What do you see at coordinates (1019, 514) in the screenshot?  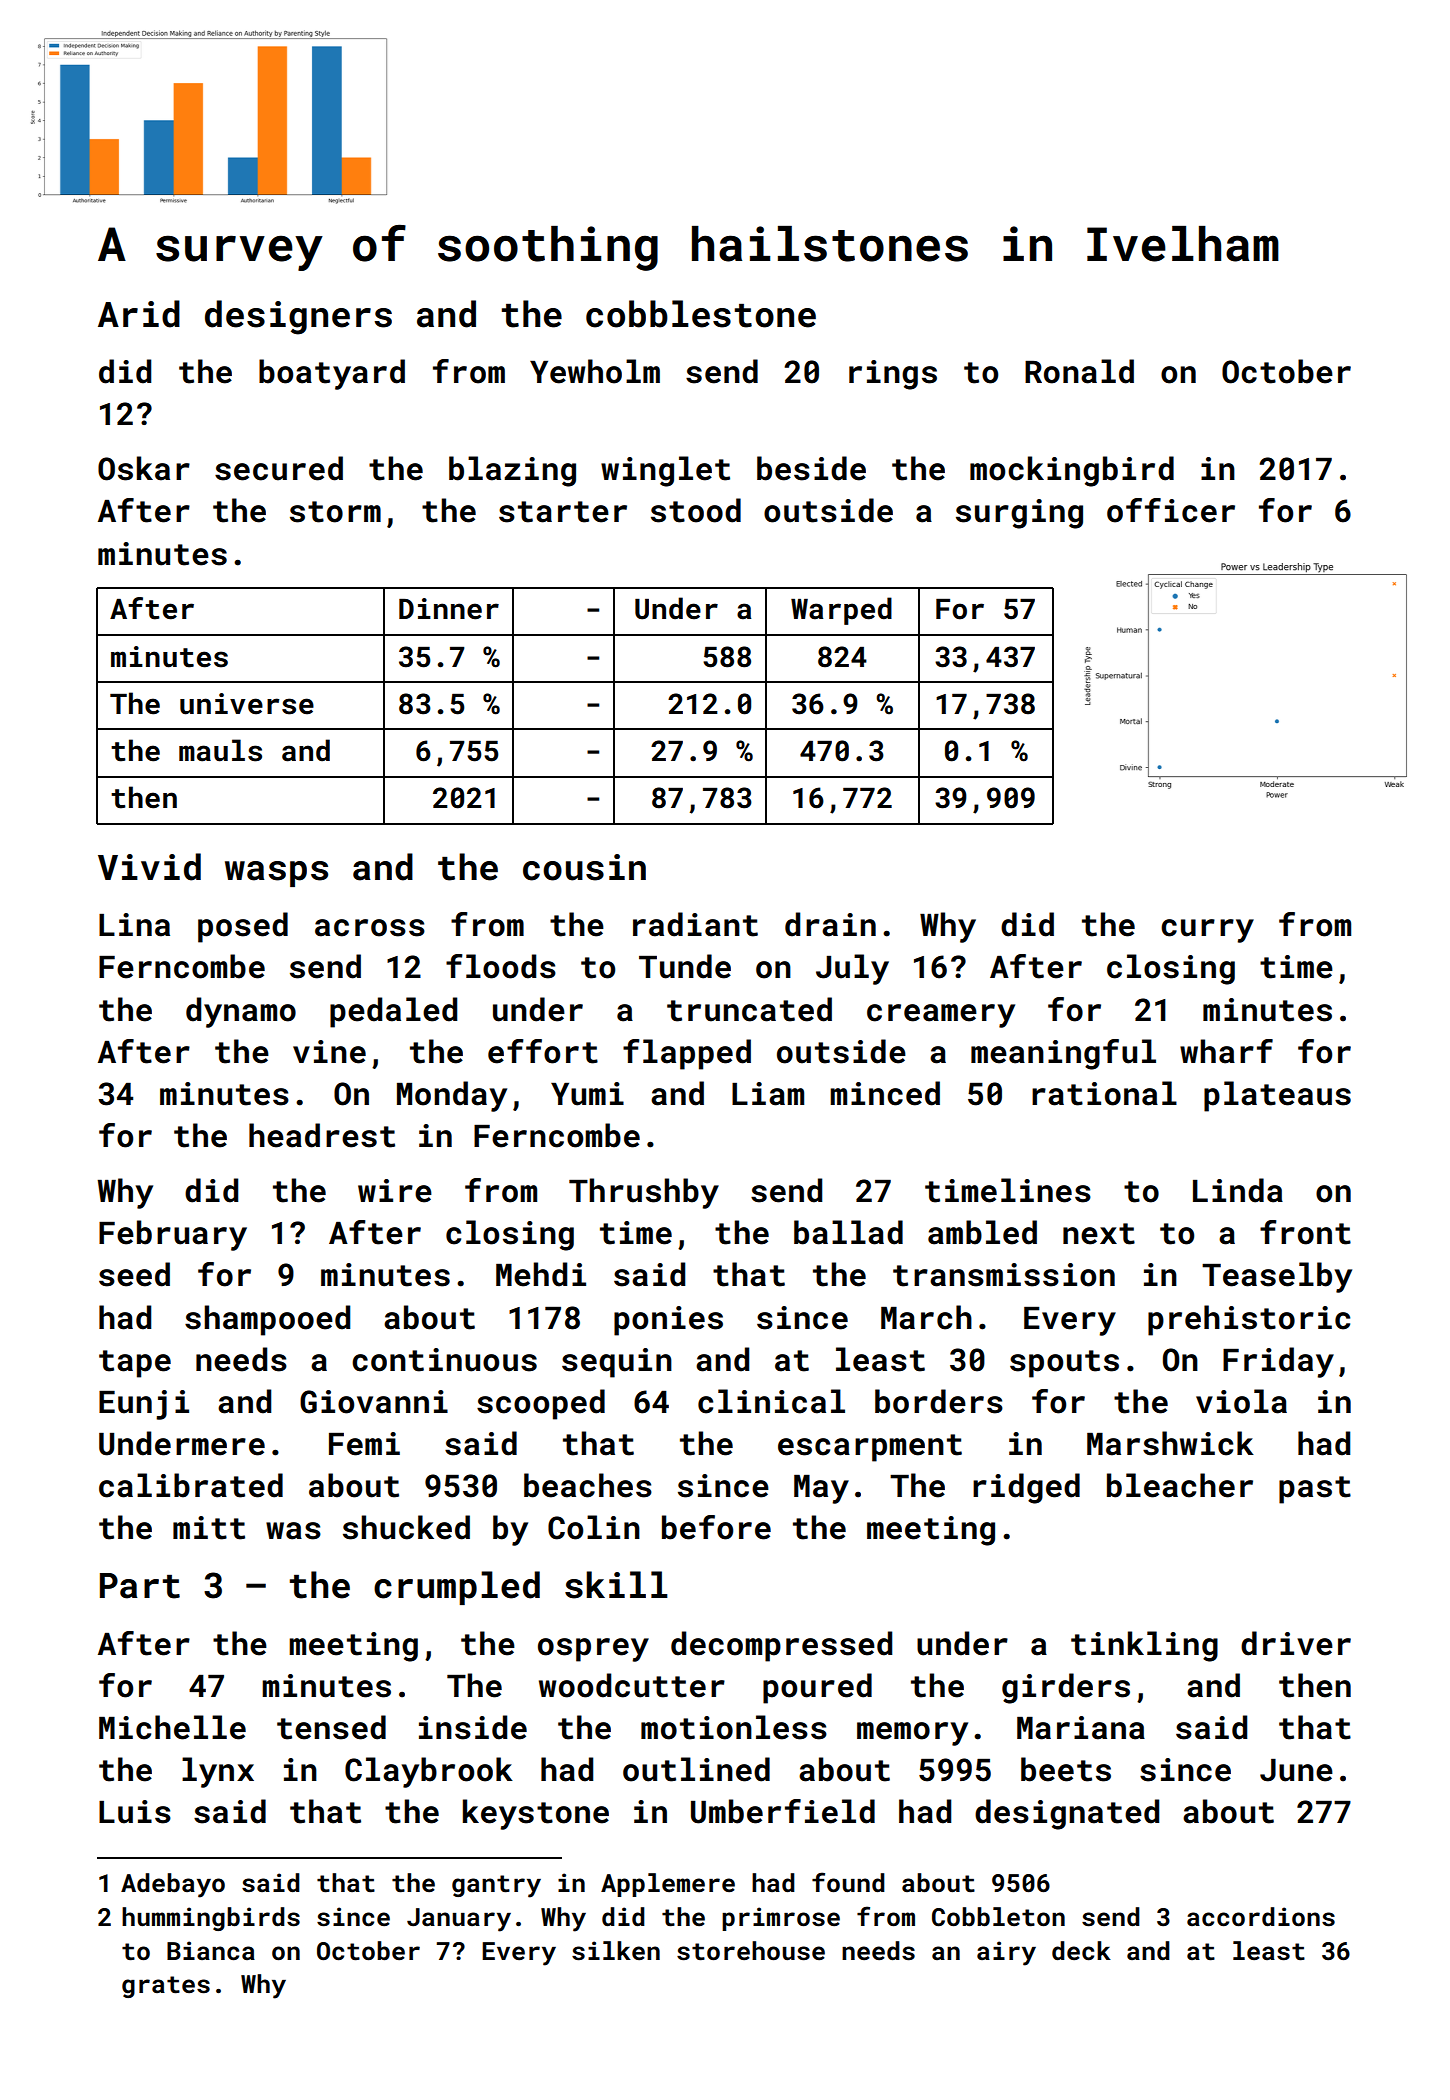 I see `surging` at bounding box center [1019, 514].
